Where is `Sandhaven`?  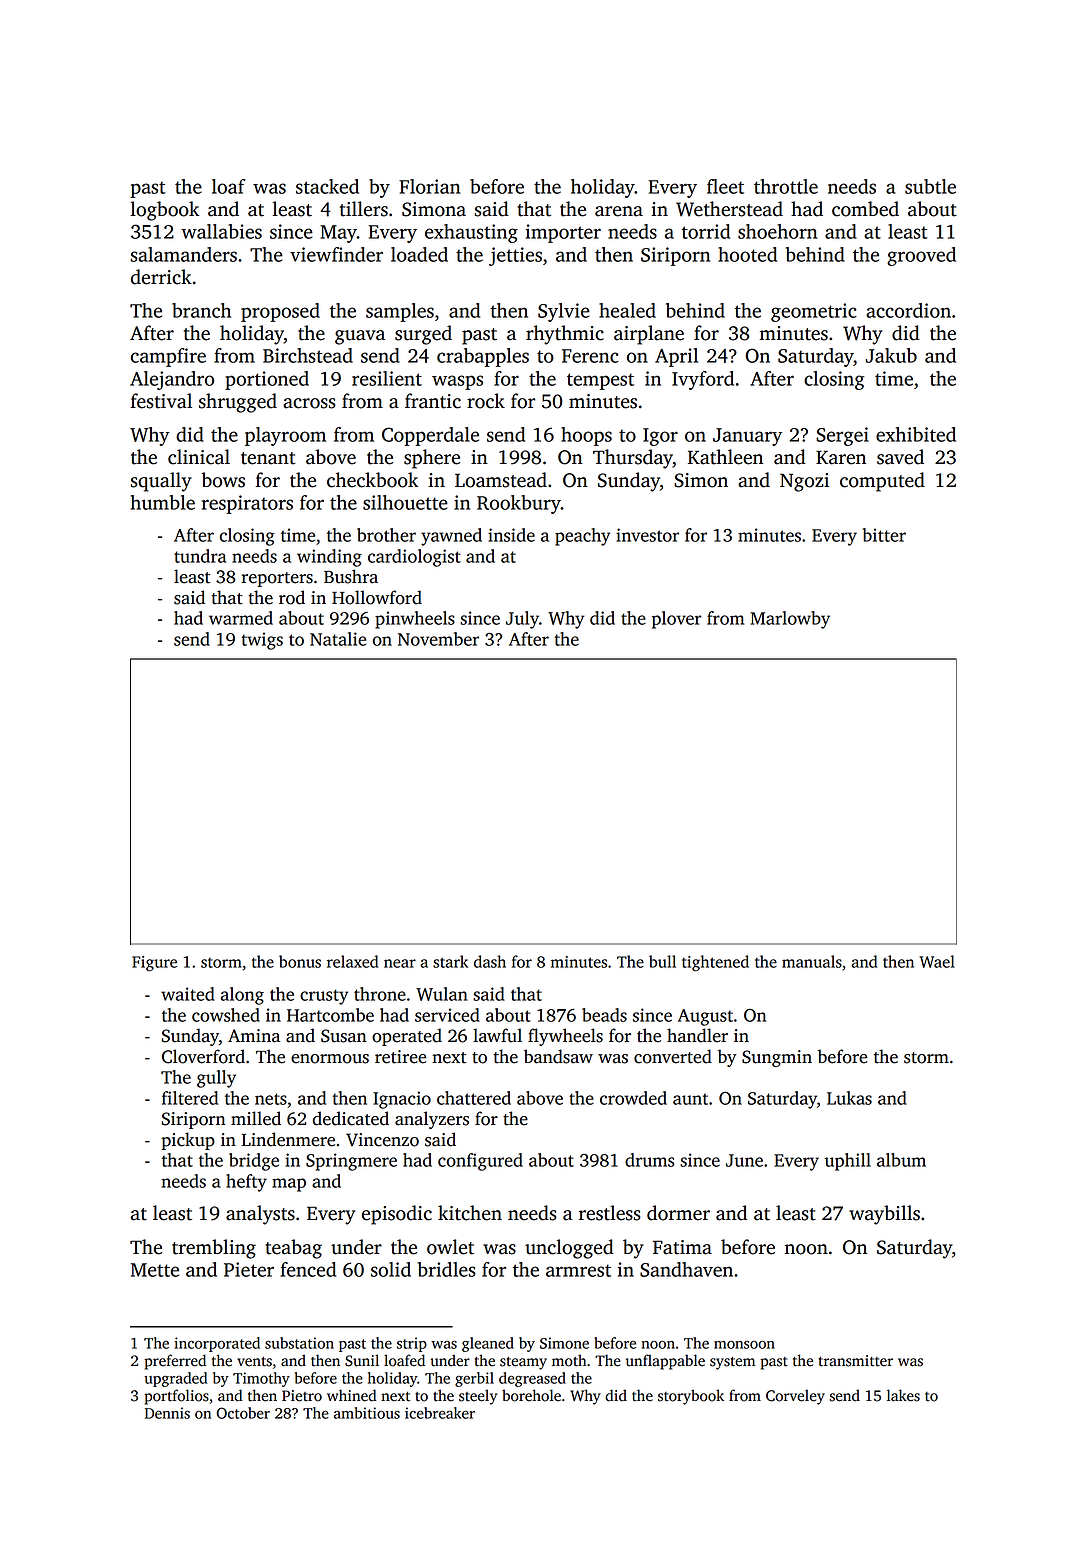
Sandhaven is located at coordinates (686, 1269).
